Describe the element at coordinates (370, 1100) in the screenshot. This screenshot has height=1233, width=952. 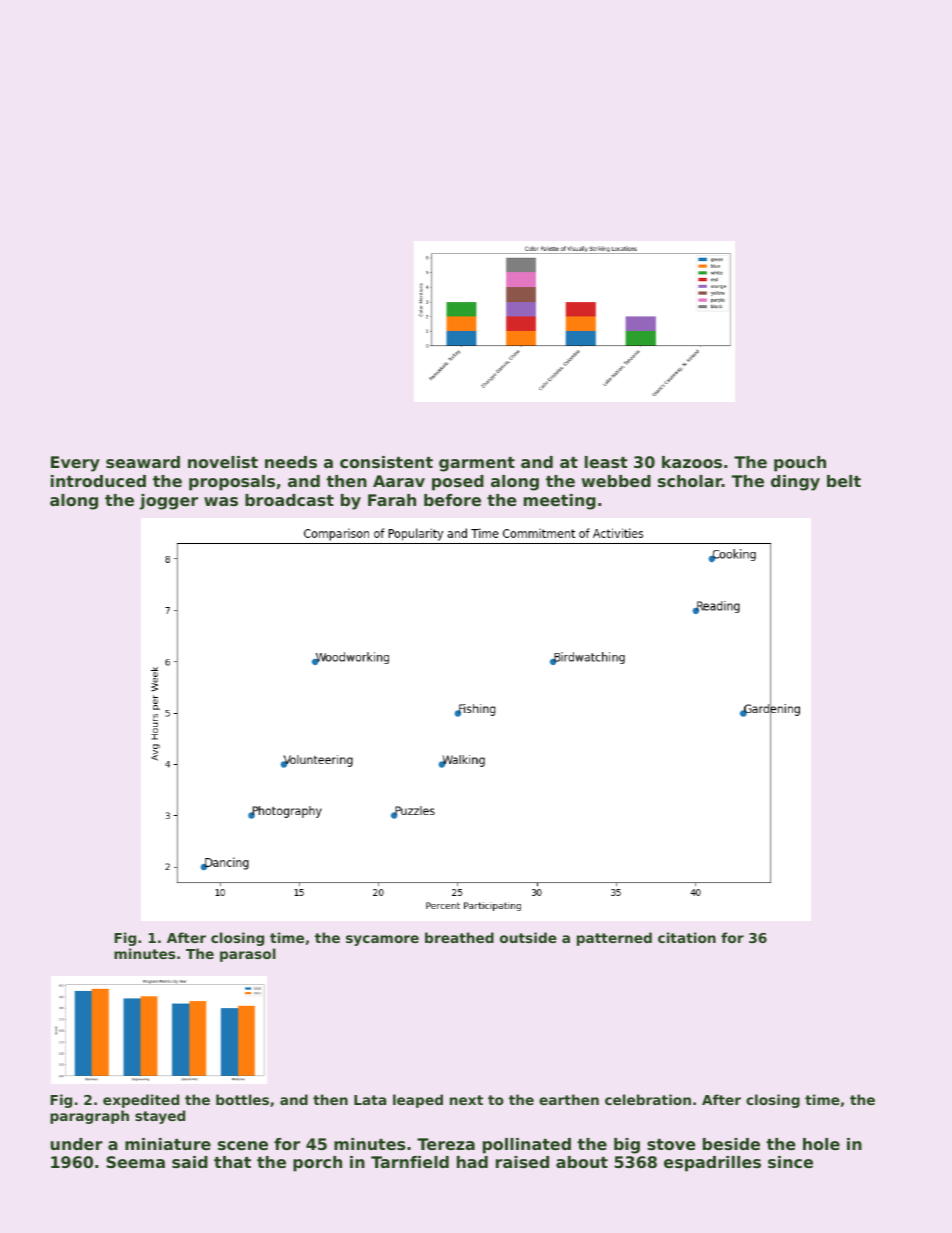
I see `Lata` at that location.
